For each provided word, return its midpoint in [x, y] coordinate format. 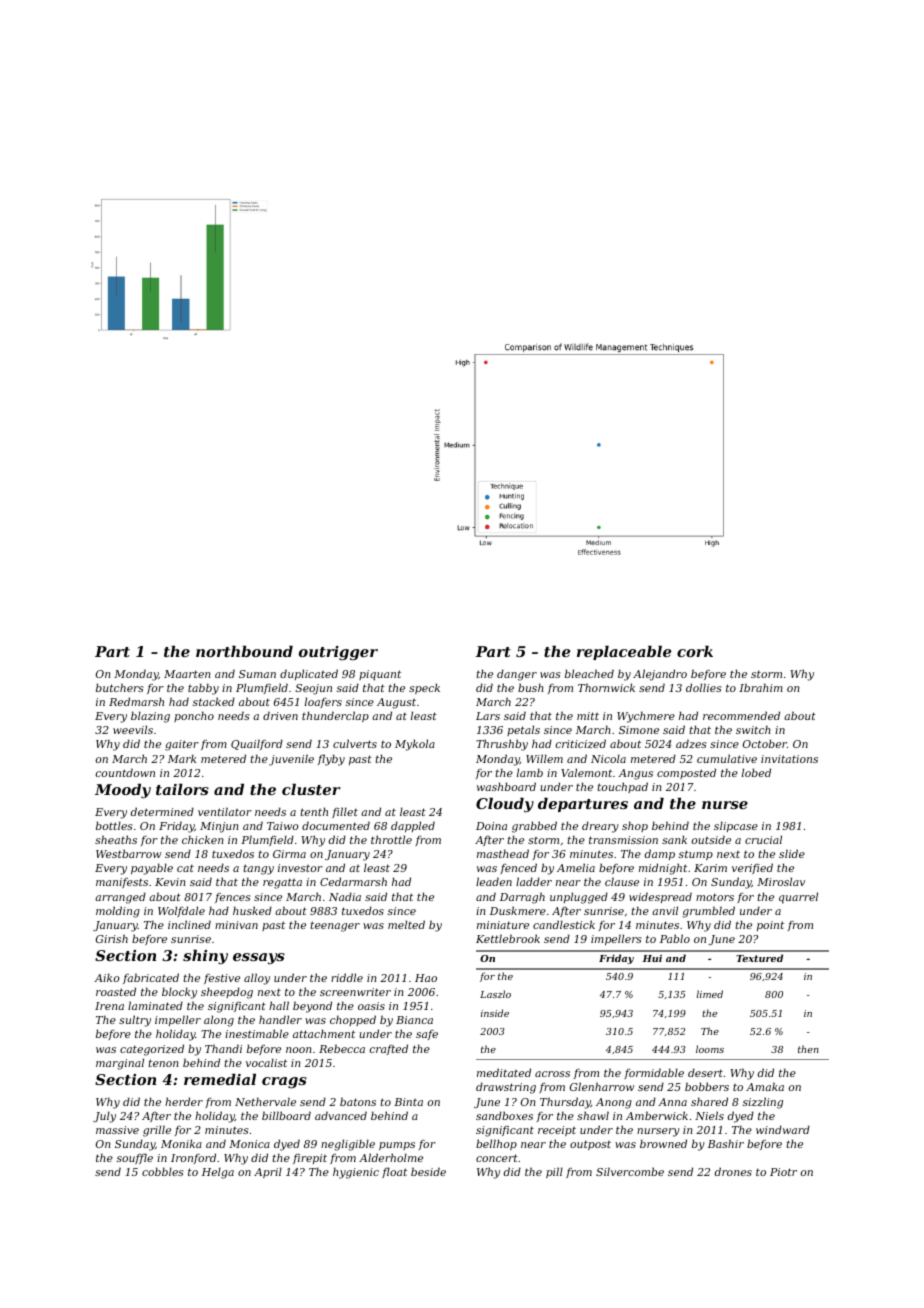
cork [695, 651]
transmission [623, 840]
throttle [391, 839]
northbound [244, 651]
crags [284, 1083]
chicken [202, 839]
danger [517, 675]
